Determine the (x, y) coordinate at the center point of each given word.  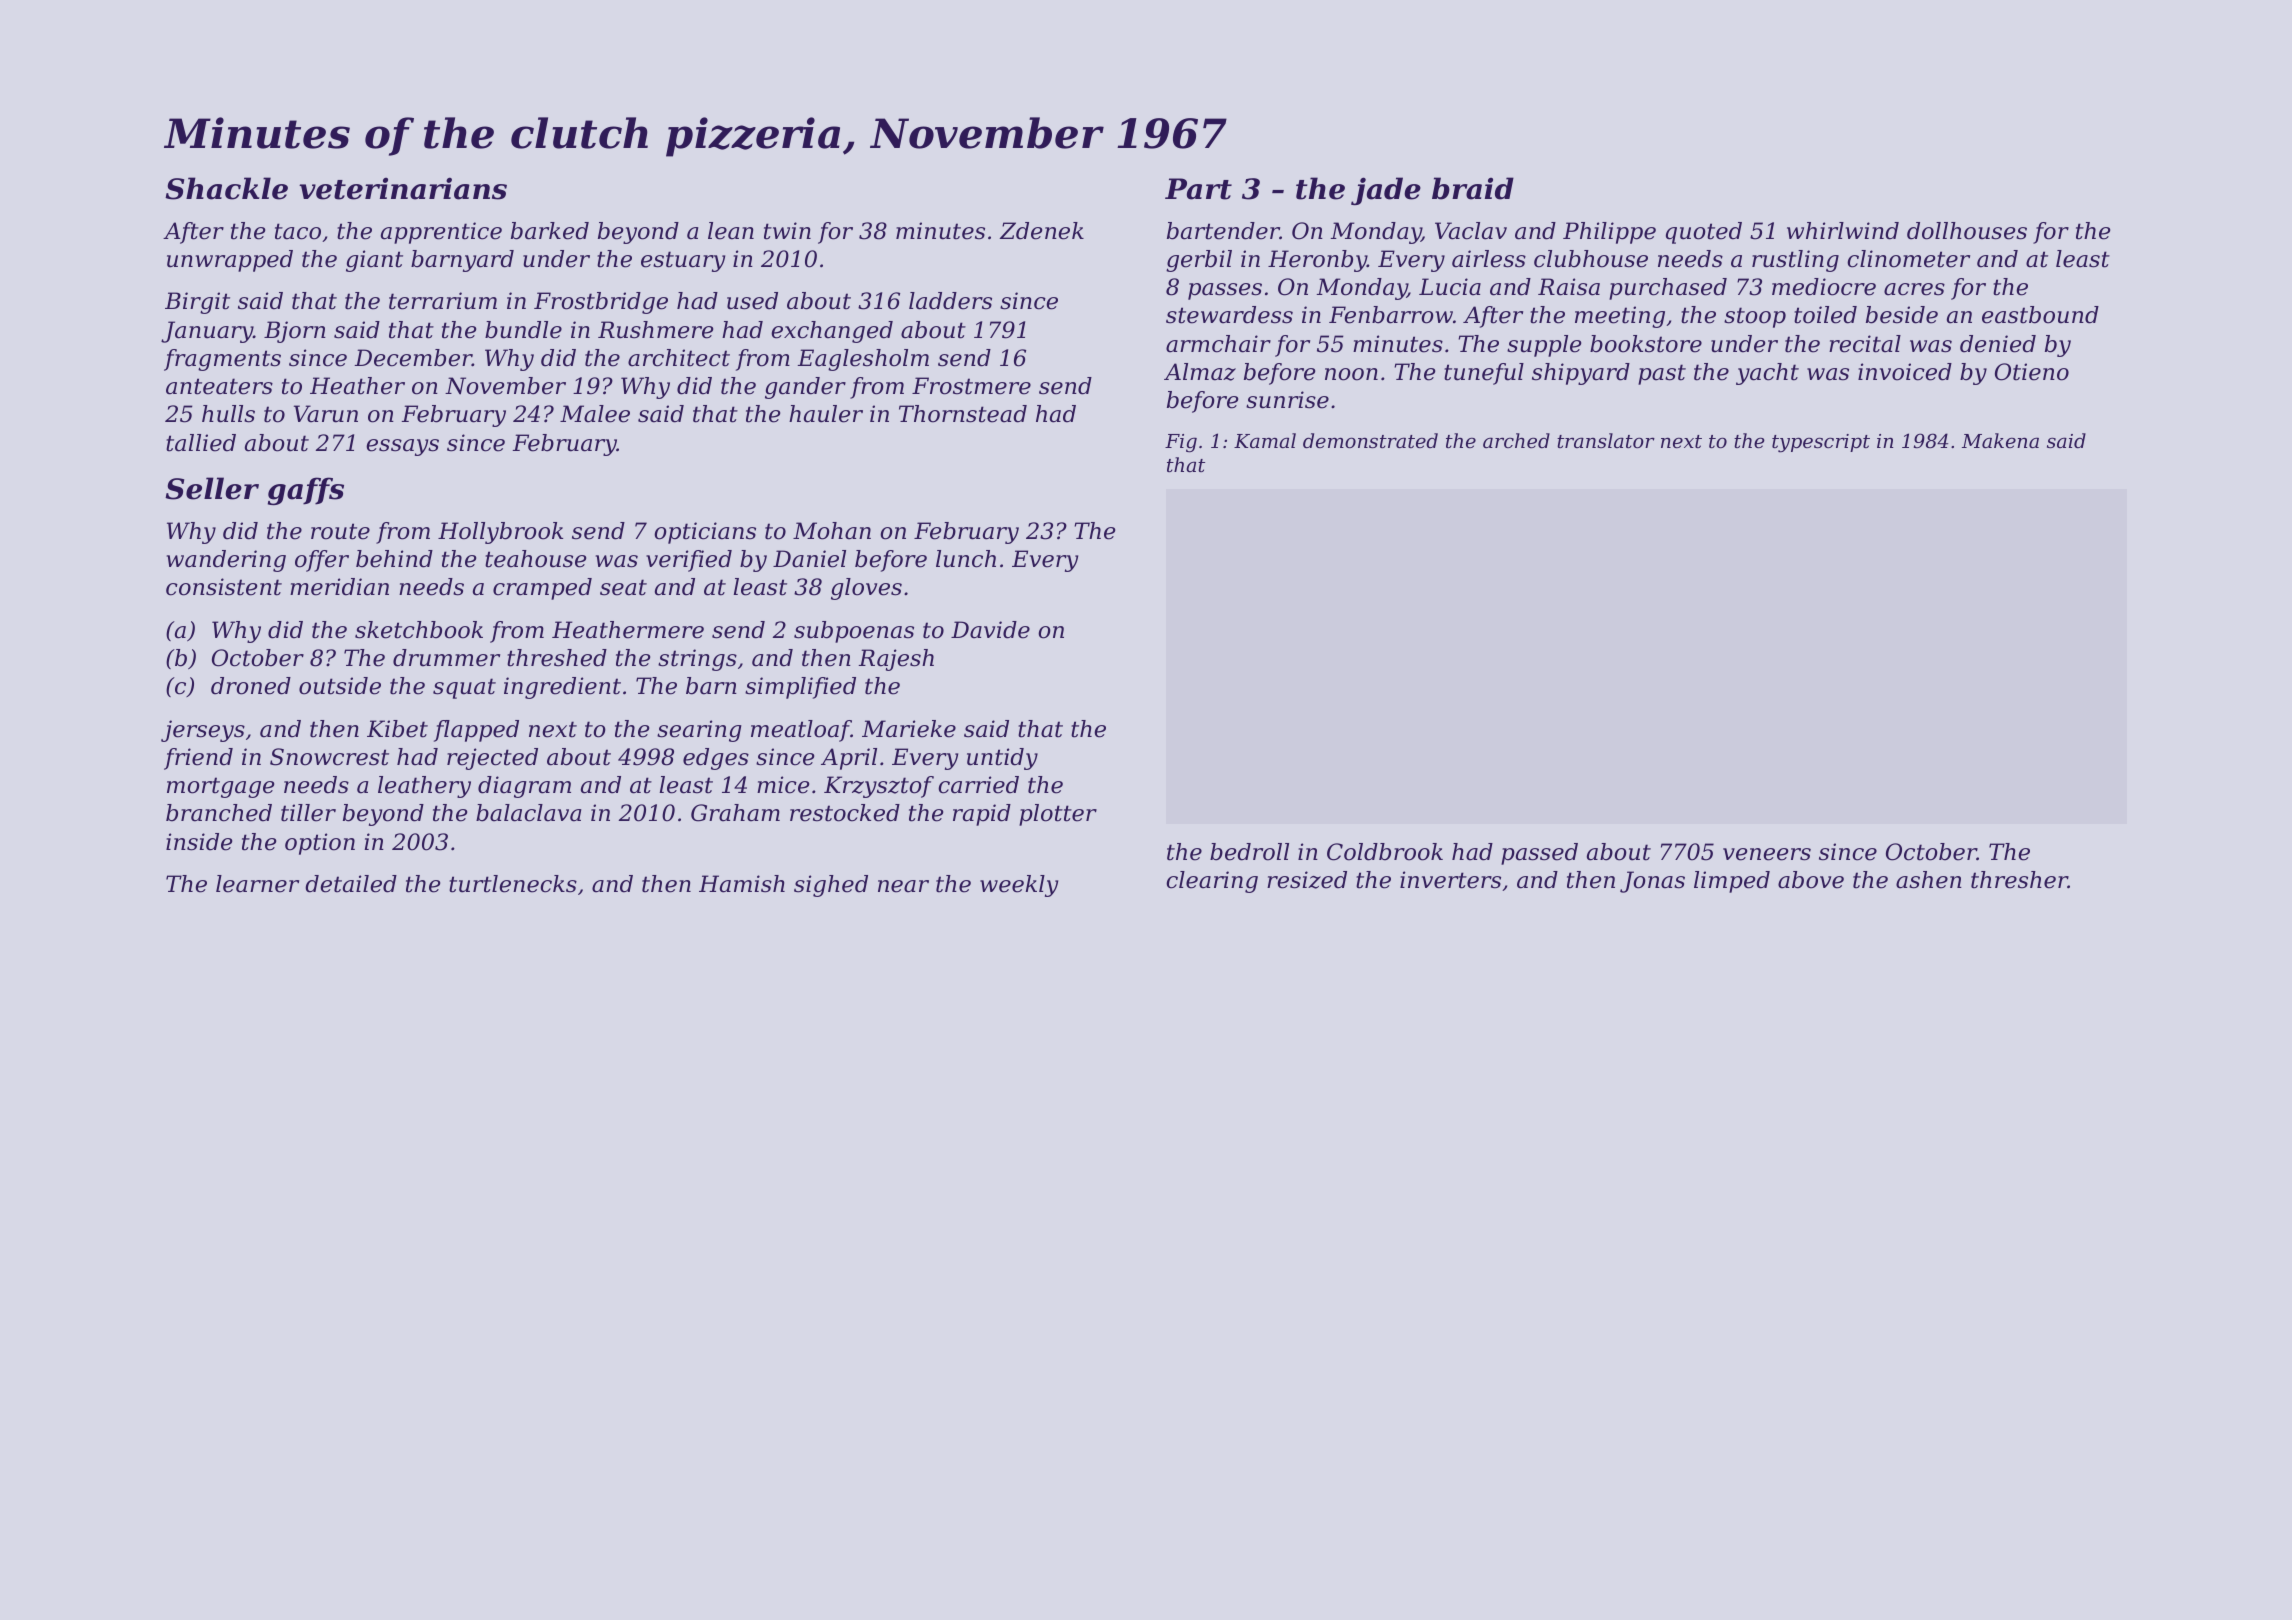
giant (374, 261)
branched (219, 813)
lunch (966, 559)
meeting (1620, 317)
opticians (705, 533)
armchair (1218, 344)
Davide (990, 630)
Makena (2000, 440)
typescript (1821, 443)
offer (322, 561)
